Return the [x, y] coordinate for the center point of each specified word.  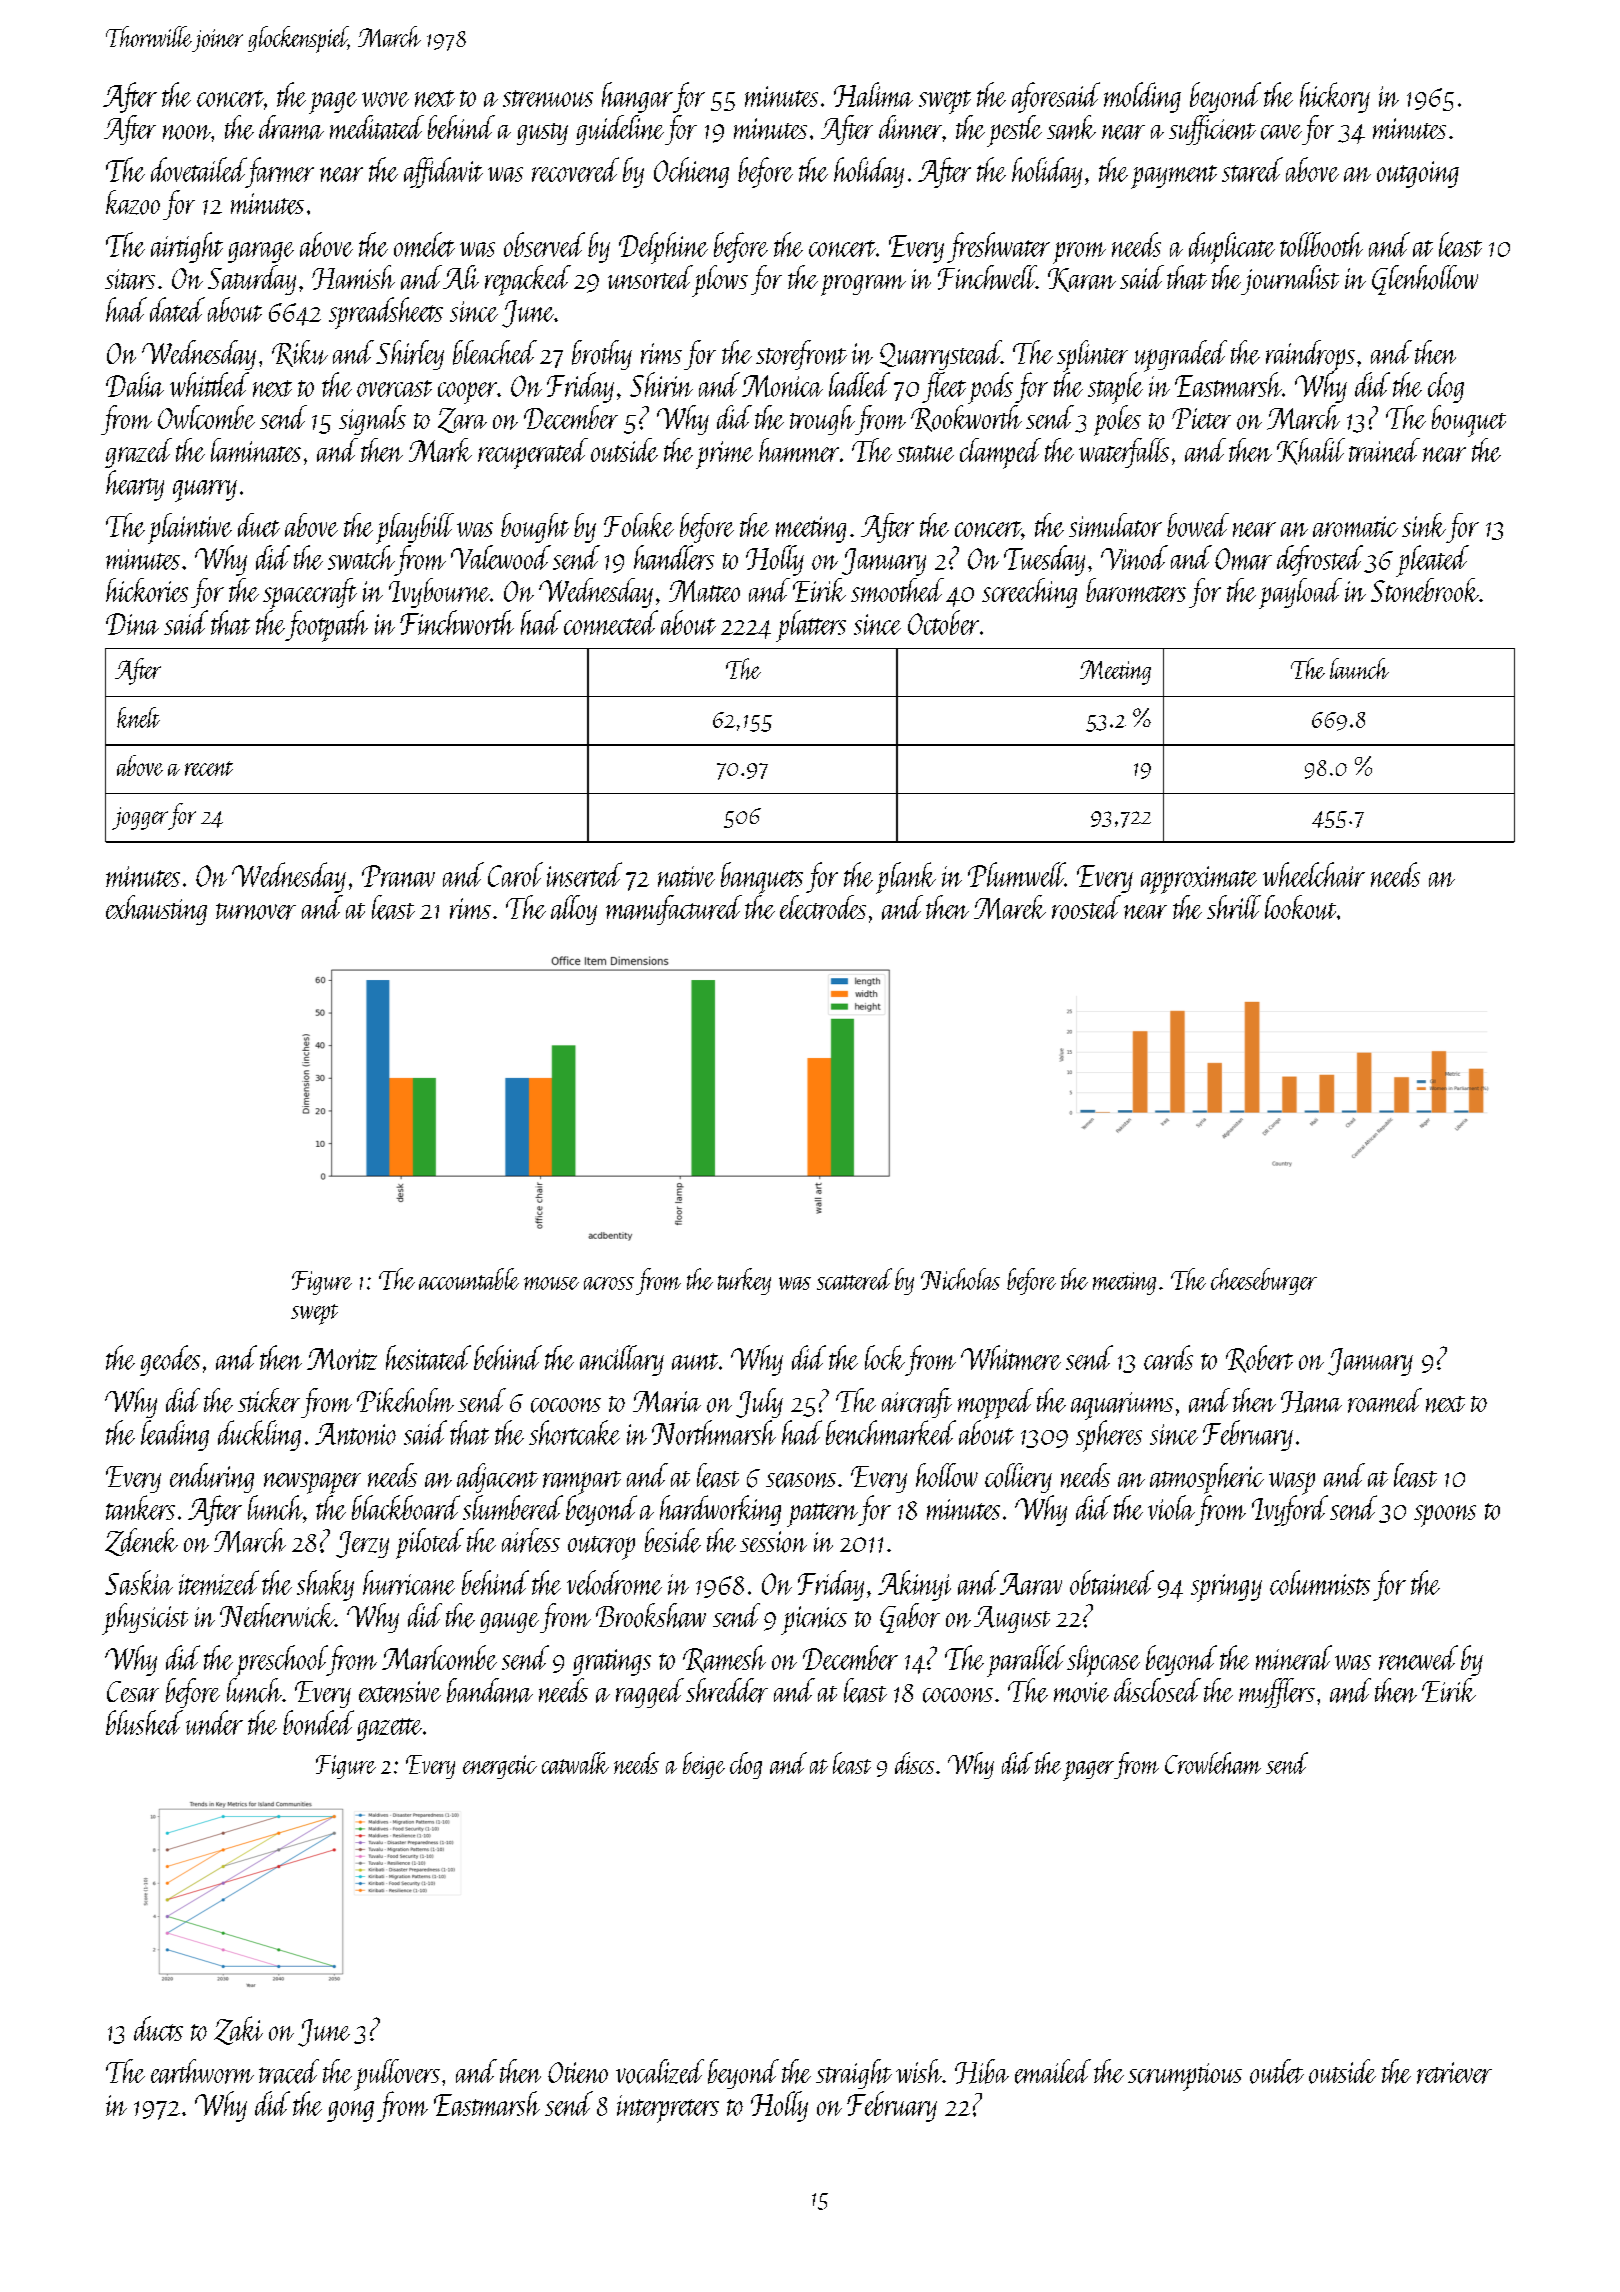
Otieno [578, 2072]
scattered [854, 1279]
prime [724, 455]
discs [914, 1763]
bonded [318, 1722]
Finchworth [457, 622]
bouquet [1469, 421]
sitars [130, 279]
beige [704, 1765]
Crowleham [1213, 1763]
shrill [1234, 907]
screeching [1029, 593]
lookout [1300, 907]
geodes [170, 1360]
